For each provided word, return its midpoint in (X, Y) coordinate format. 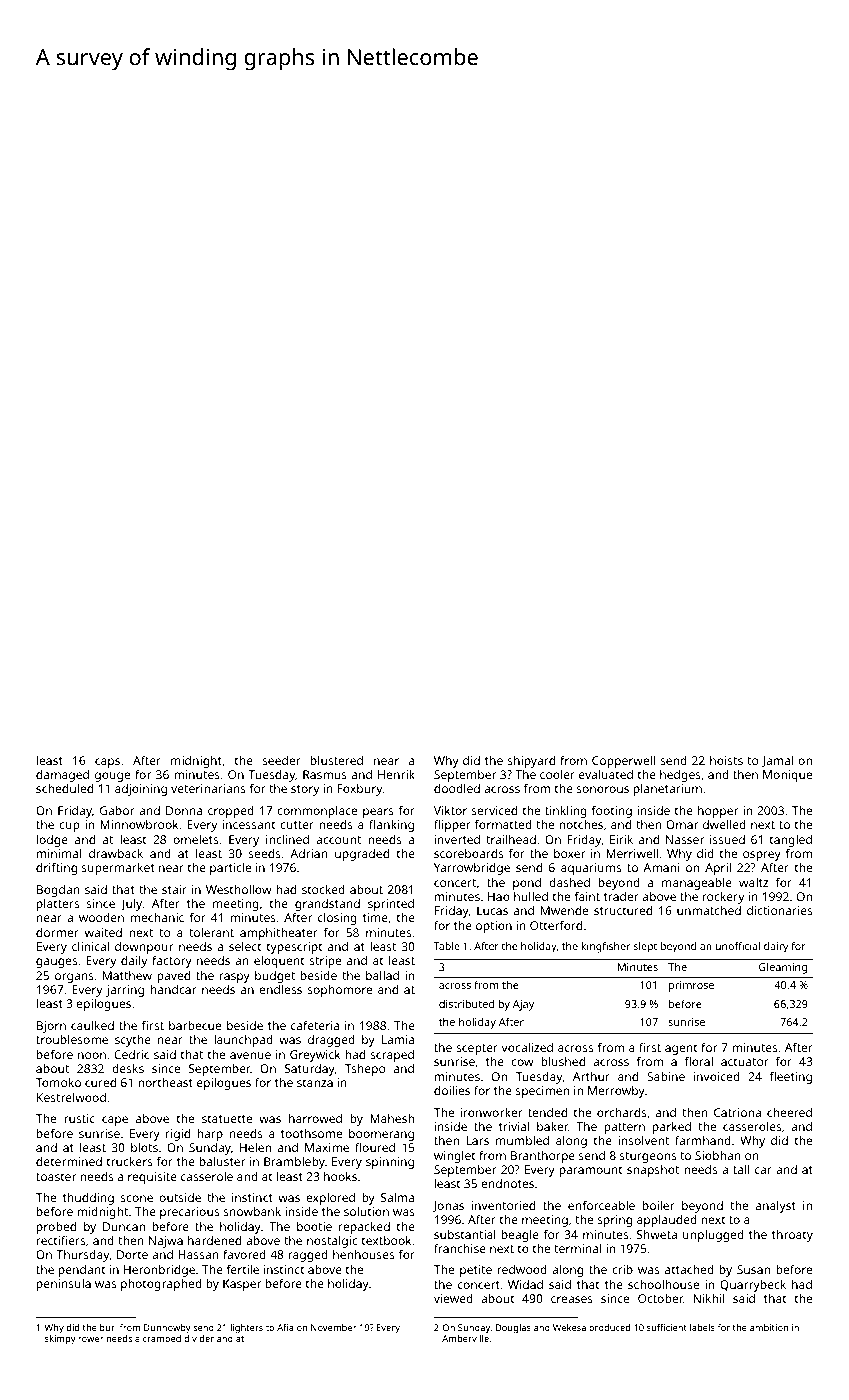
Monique (787, 776)
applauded (667, 1221)
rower (91, 1339)
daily (134, 962)
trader (621, 896)
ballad (382, 975)
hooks (340, 1176)
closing (337, 919)
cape (115, 1121)
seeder (281, 760)
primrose (691, 986)
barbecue (195, 1025)
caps (107, 763)
